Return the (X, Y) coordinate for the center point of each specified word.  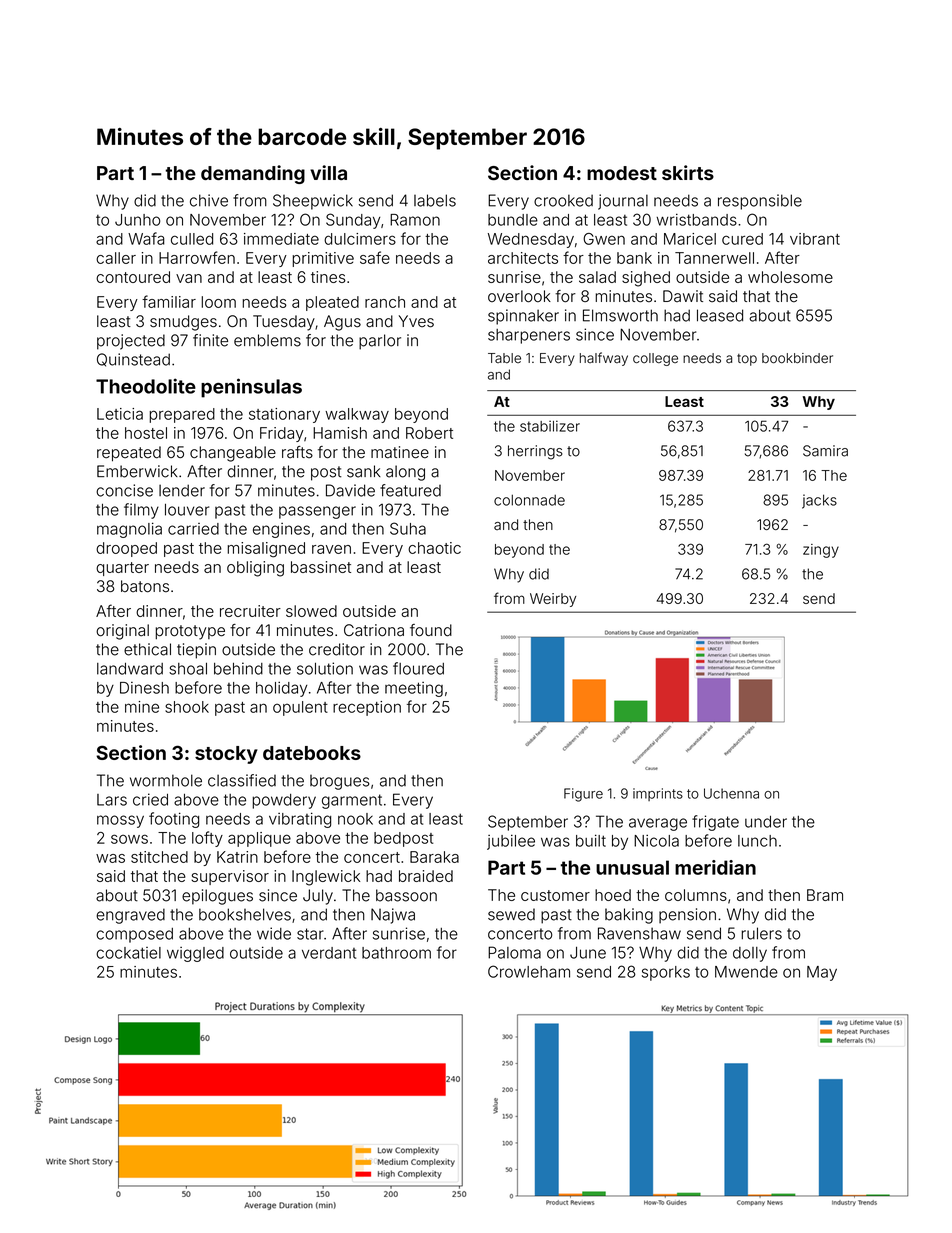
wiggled (195, 954)
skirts (688, 172)
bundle (513, 220)
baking (629, 916)
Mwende (746, 972)
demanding (253, 174)
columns (696, 895)
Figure (583, 795)
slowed (311, 611)
